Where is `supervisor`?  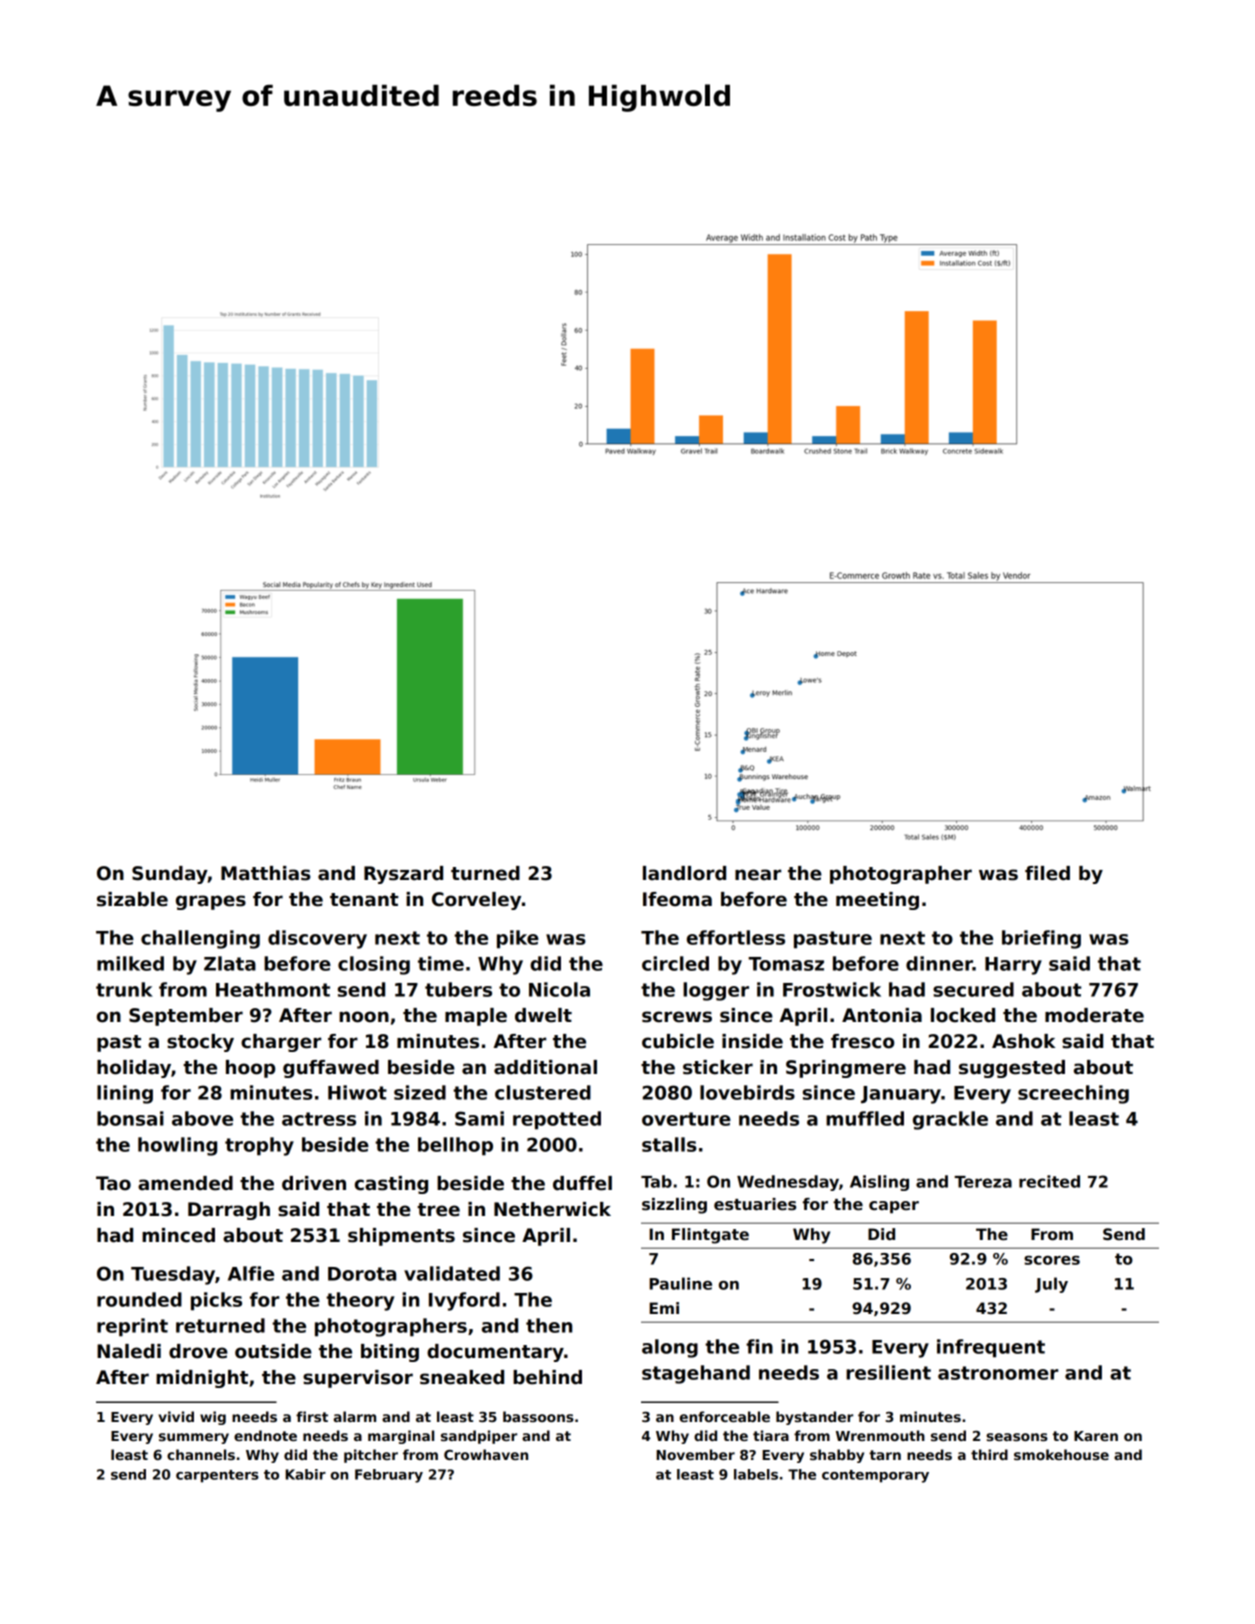
supervisor is located at coordinates (358, 1379).
